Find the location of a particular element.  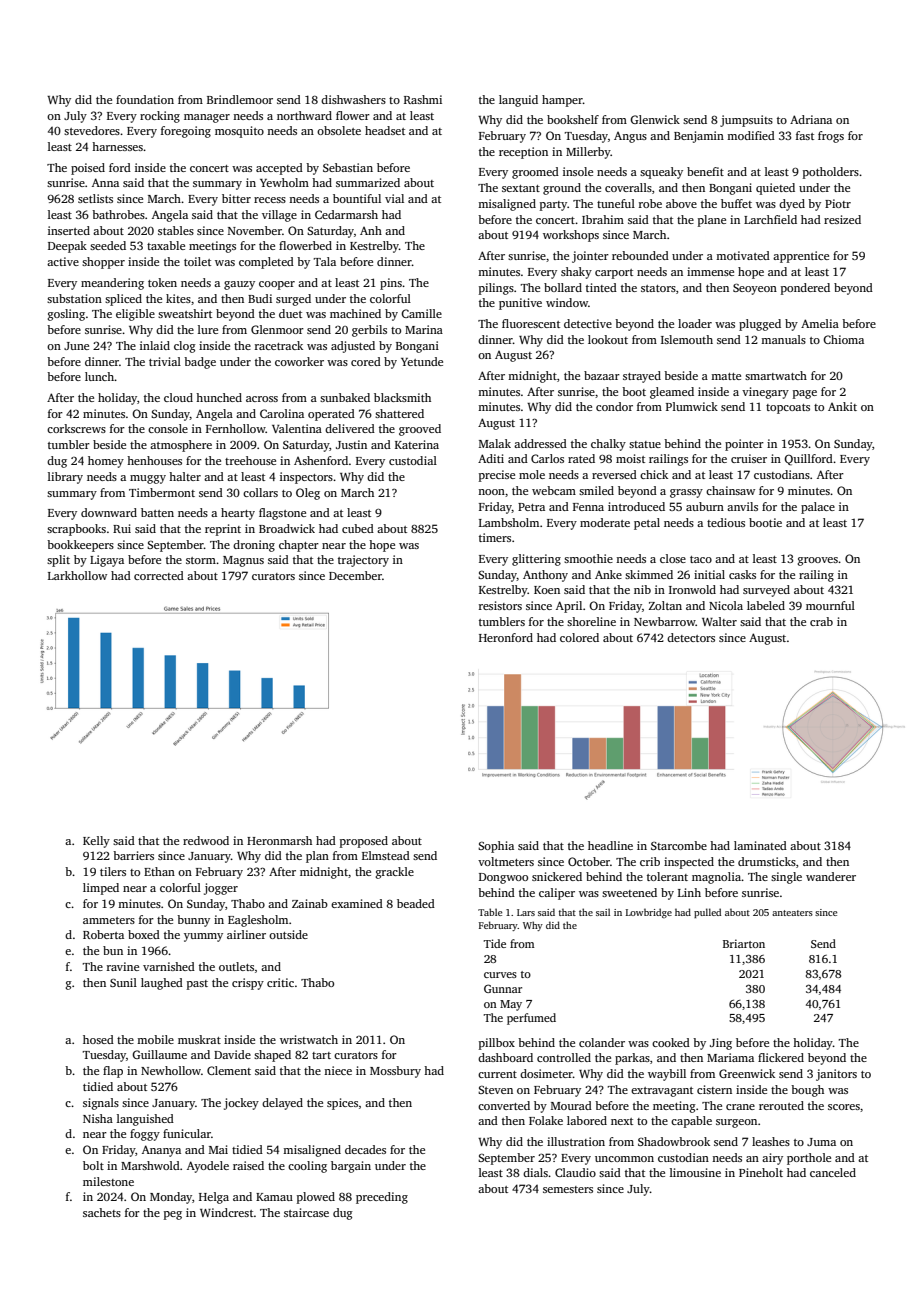

foundation is located at coordinates (145, 99).
